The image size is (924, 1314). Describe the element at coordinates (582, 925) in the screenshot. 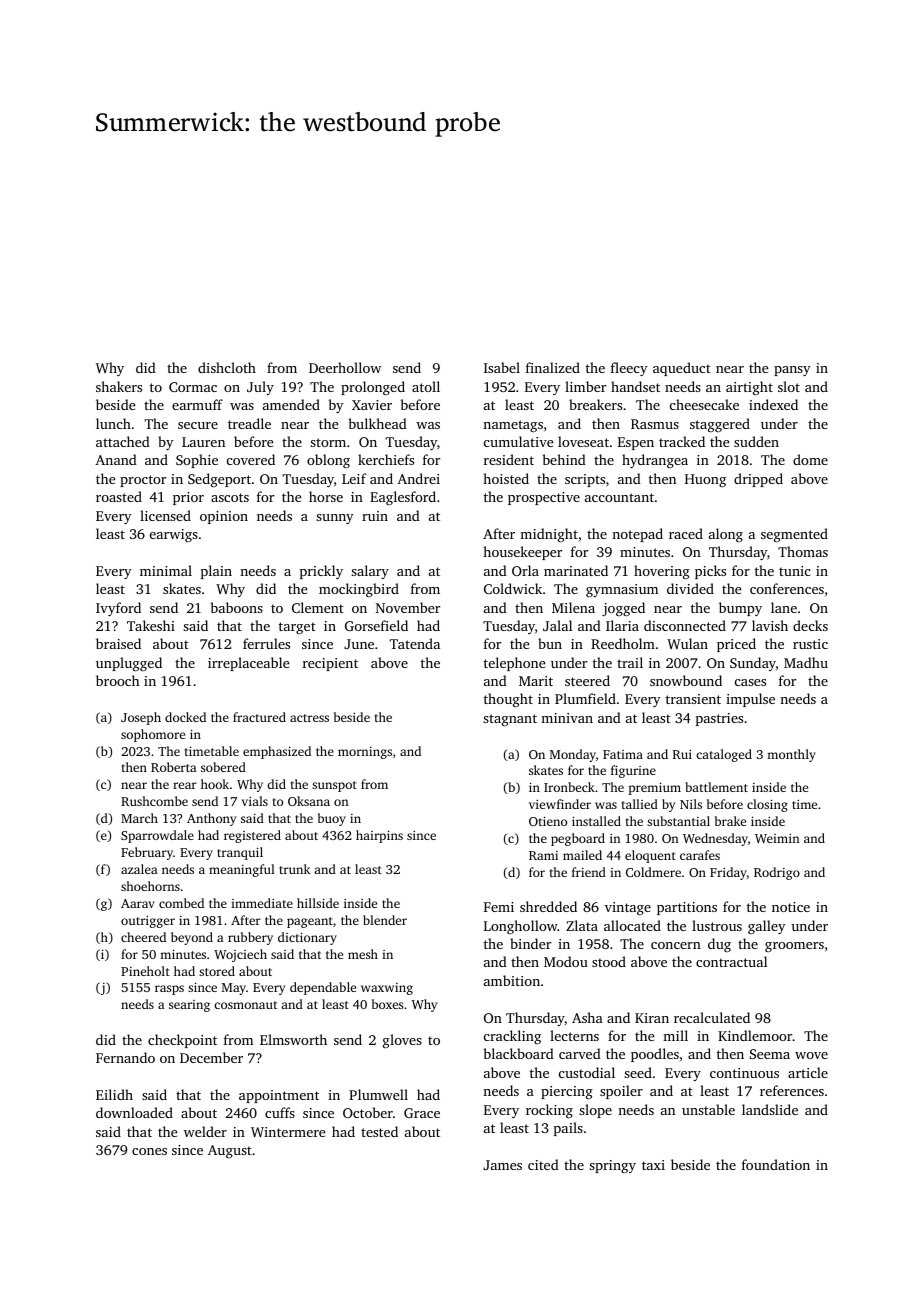

I see `Zlata` at that location.
